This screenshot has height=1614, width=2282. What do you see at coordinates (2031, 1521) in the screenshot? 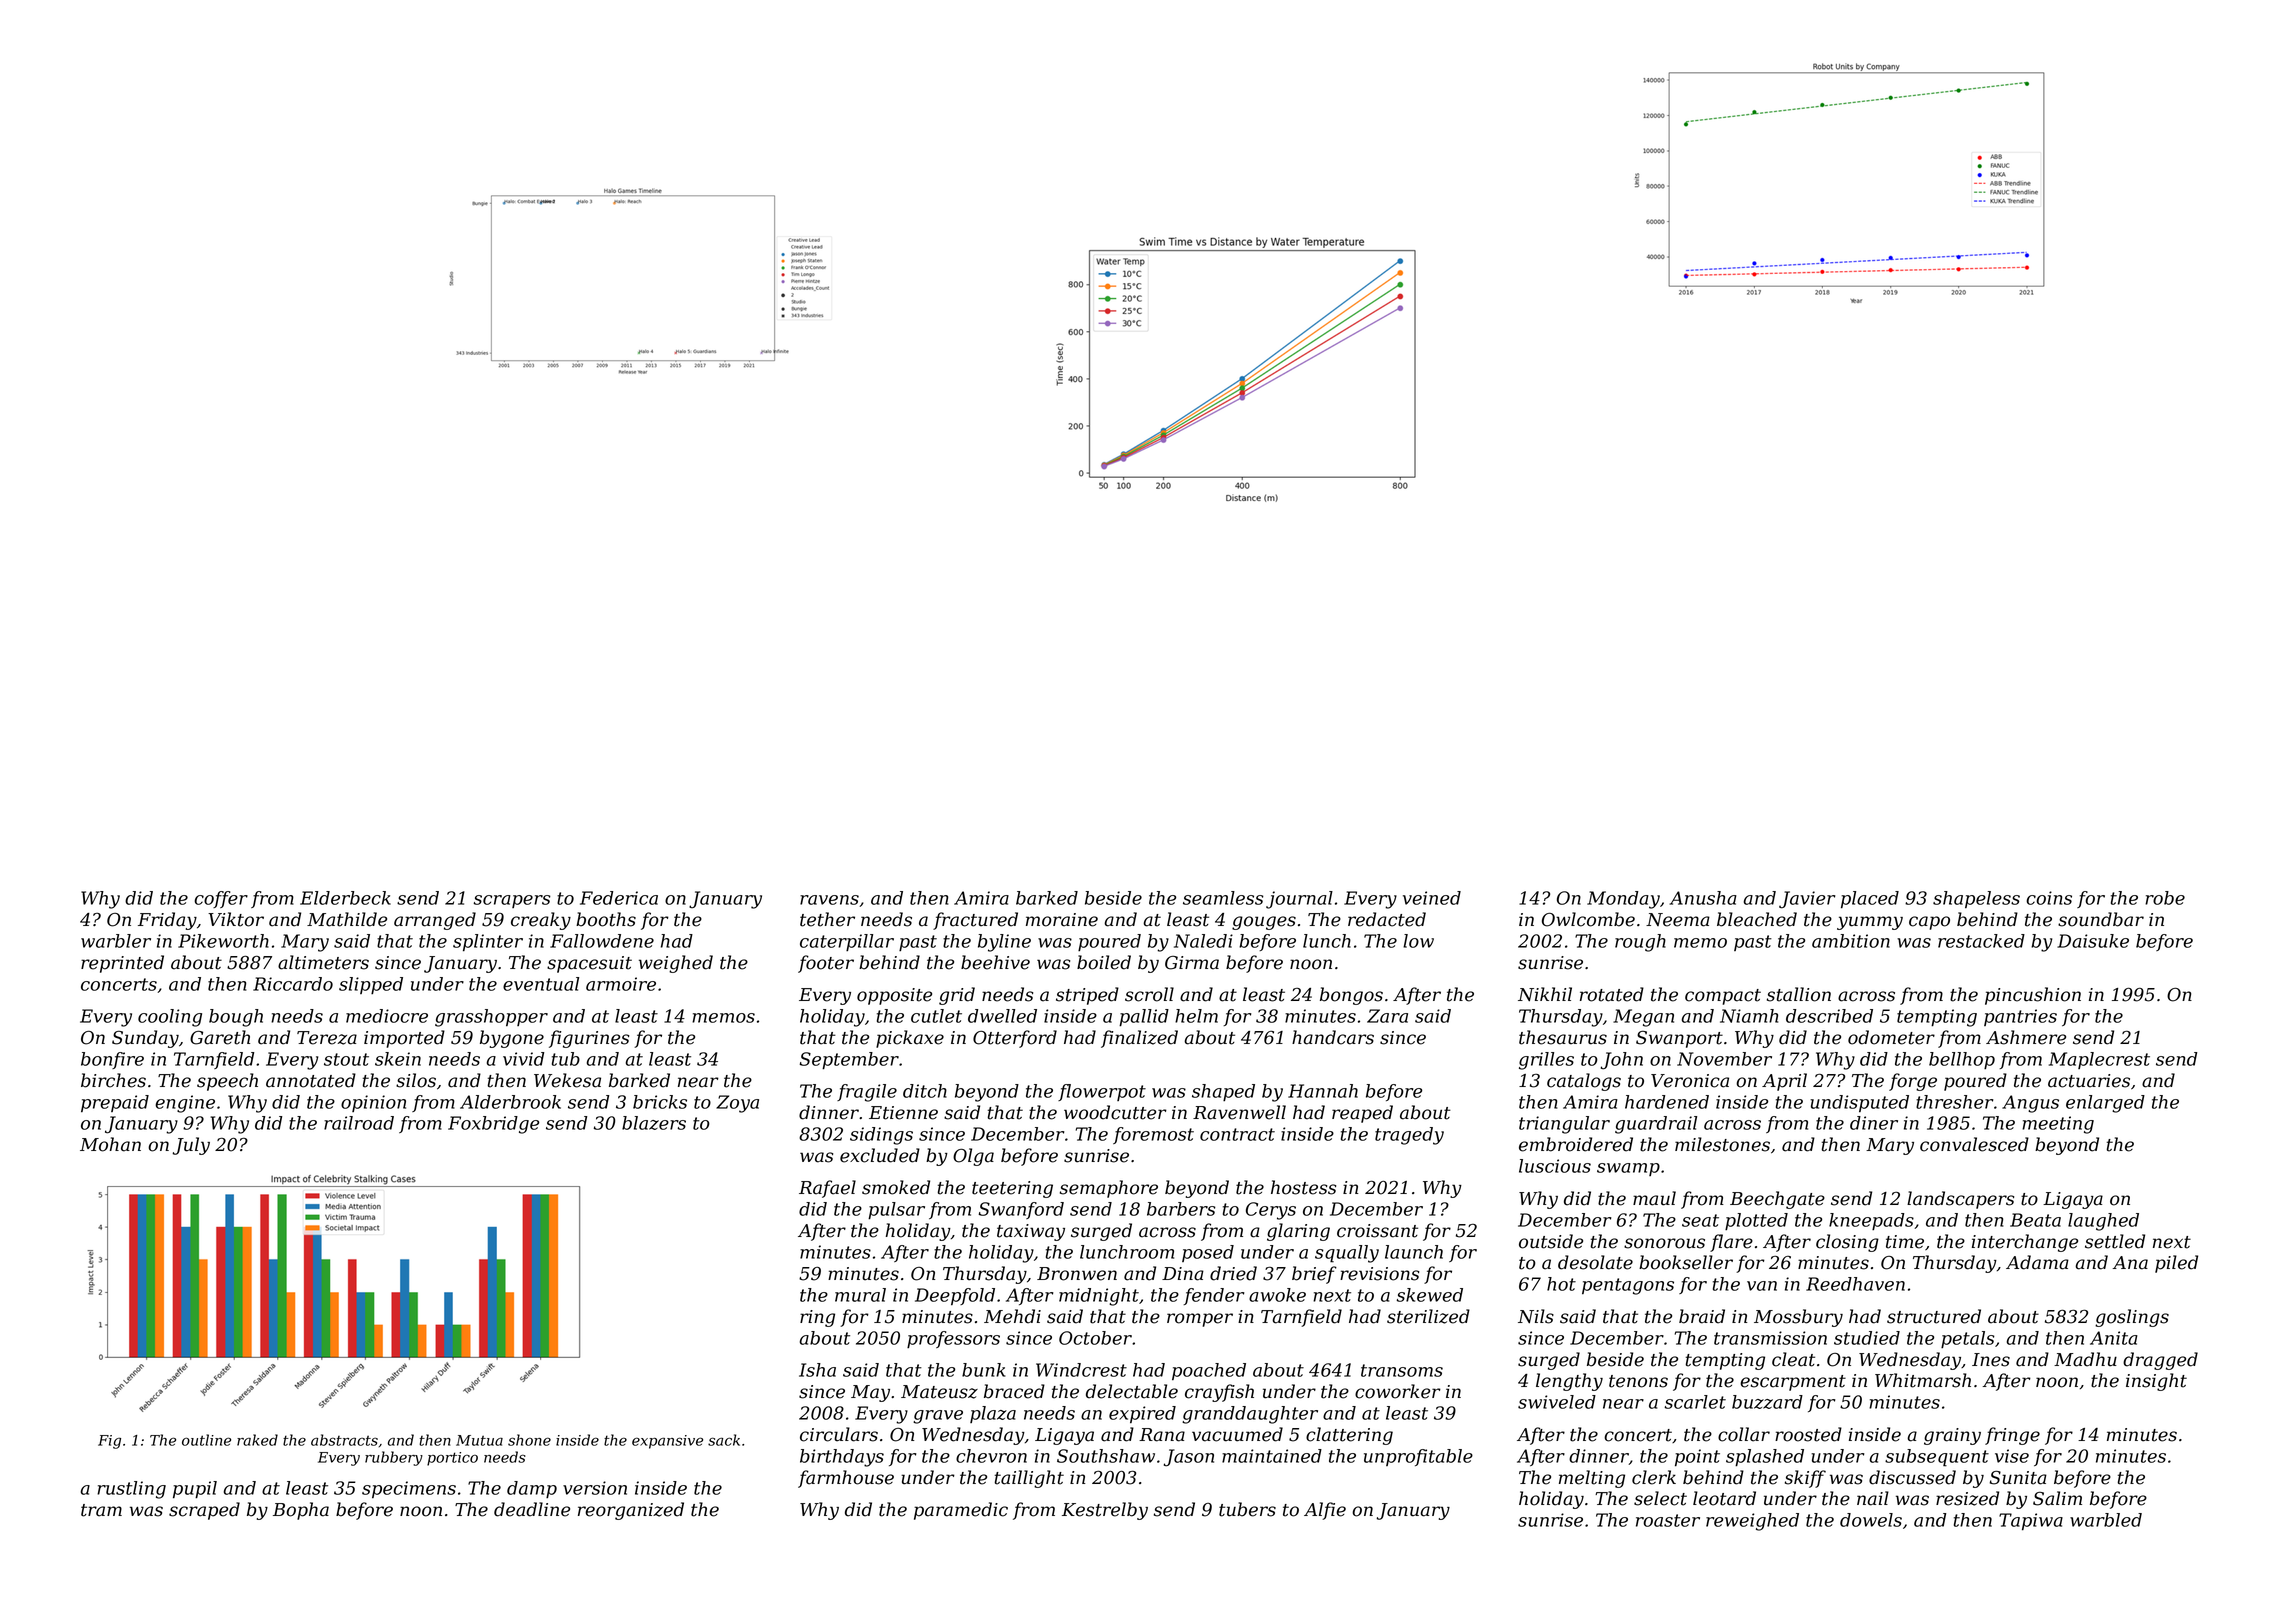
I see `Tapiwa` at bounding box center [2031, 1521].
